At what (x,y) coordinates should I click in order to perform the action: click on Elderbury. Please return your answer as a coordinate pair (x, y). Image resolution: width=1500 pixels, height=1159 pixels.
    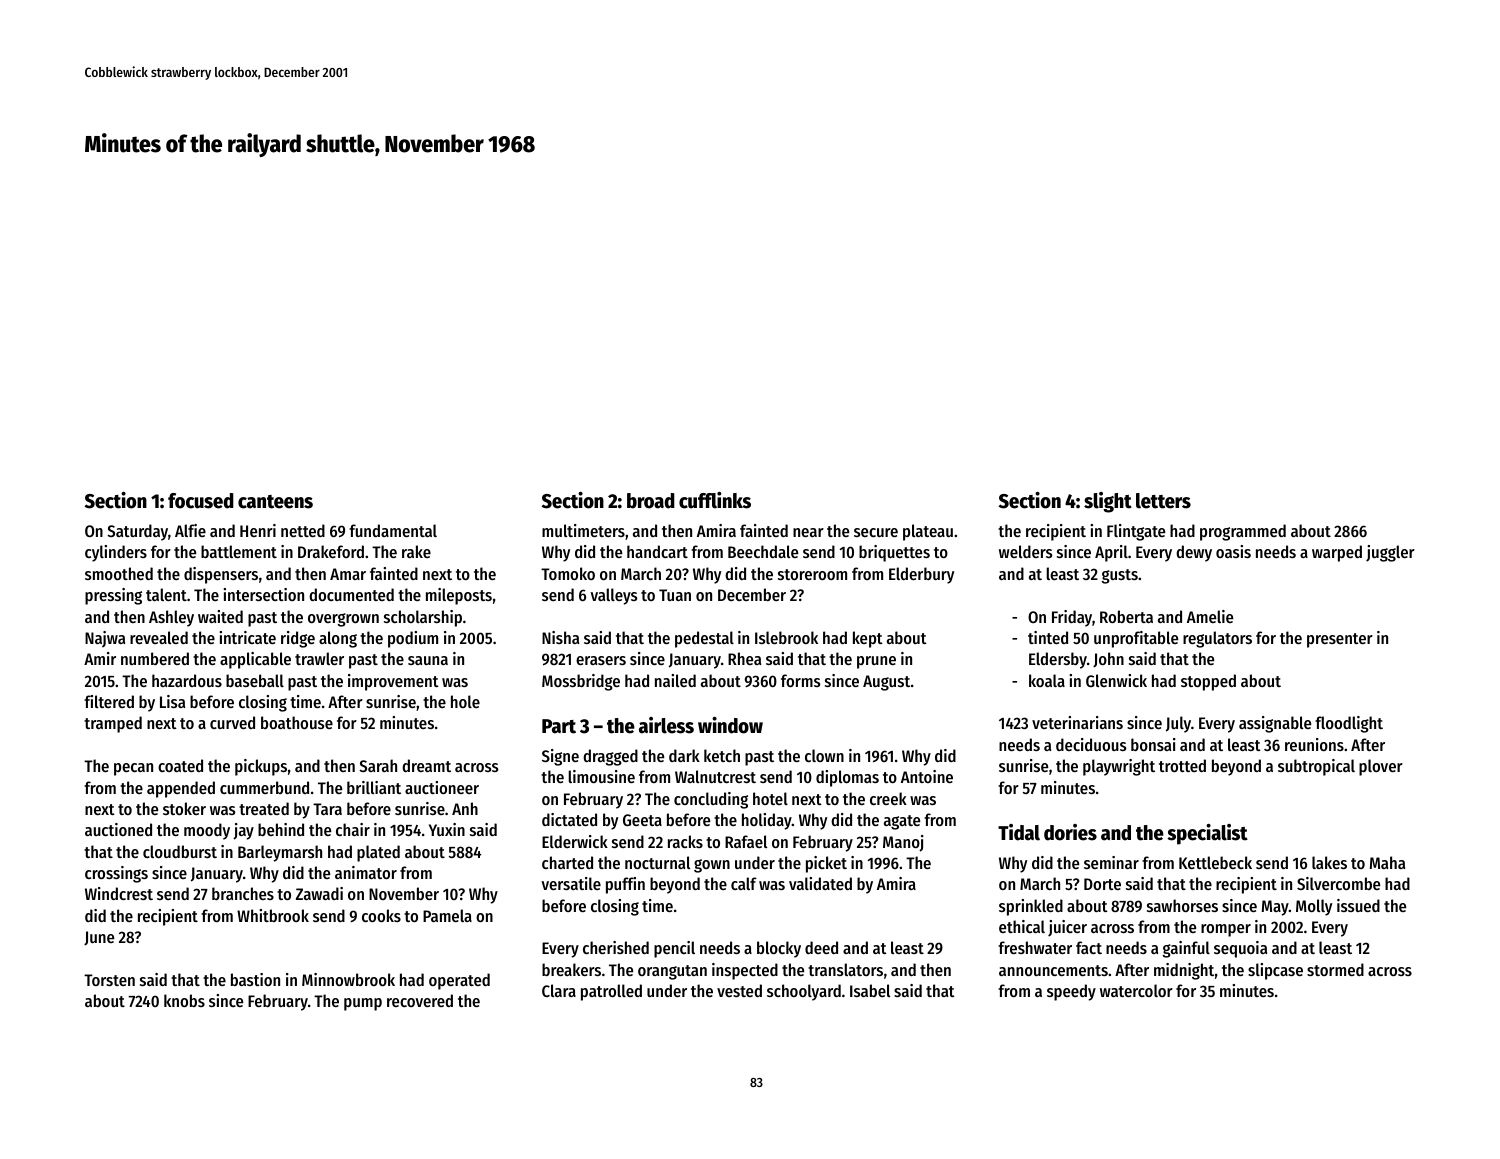
    Looking at the image, I should click on (921, 575).
